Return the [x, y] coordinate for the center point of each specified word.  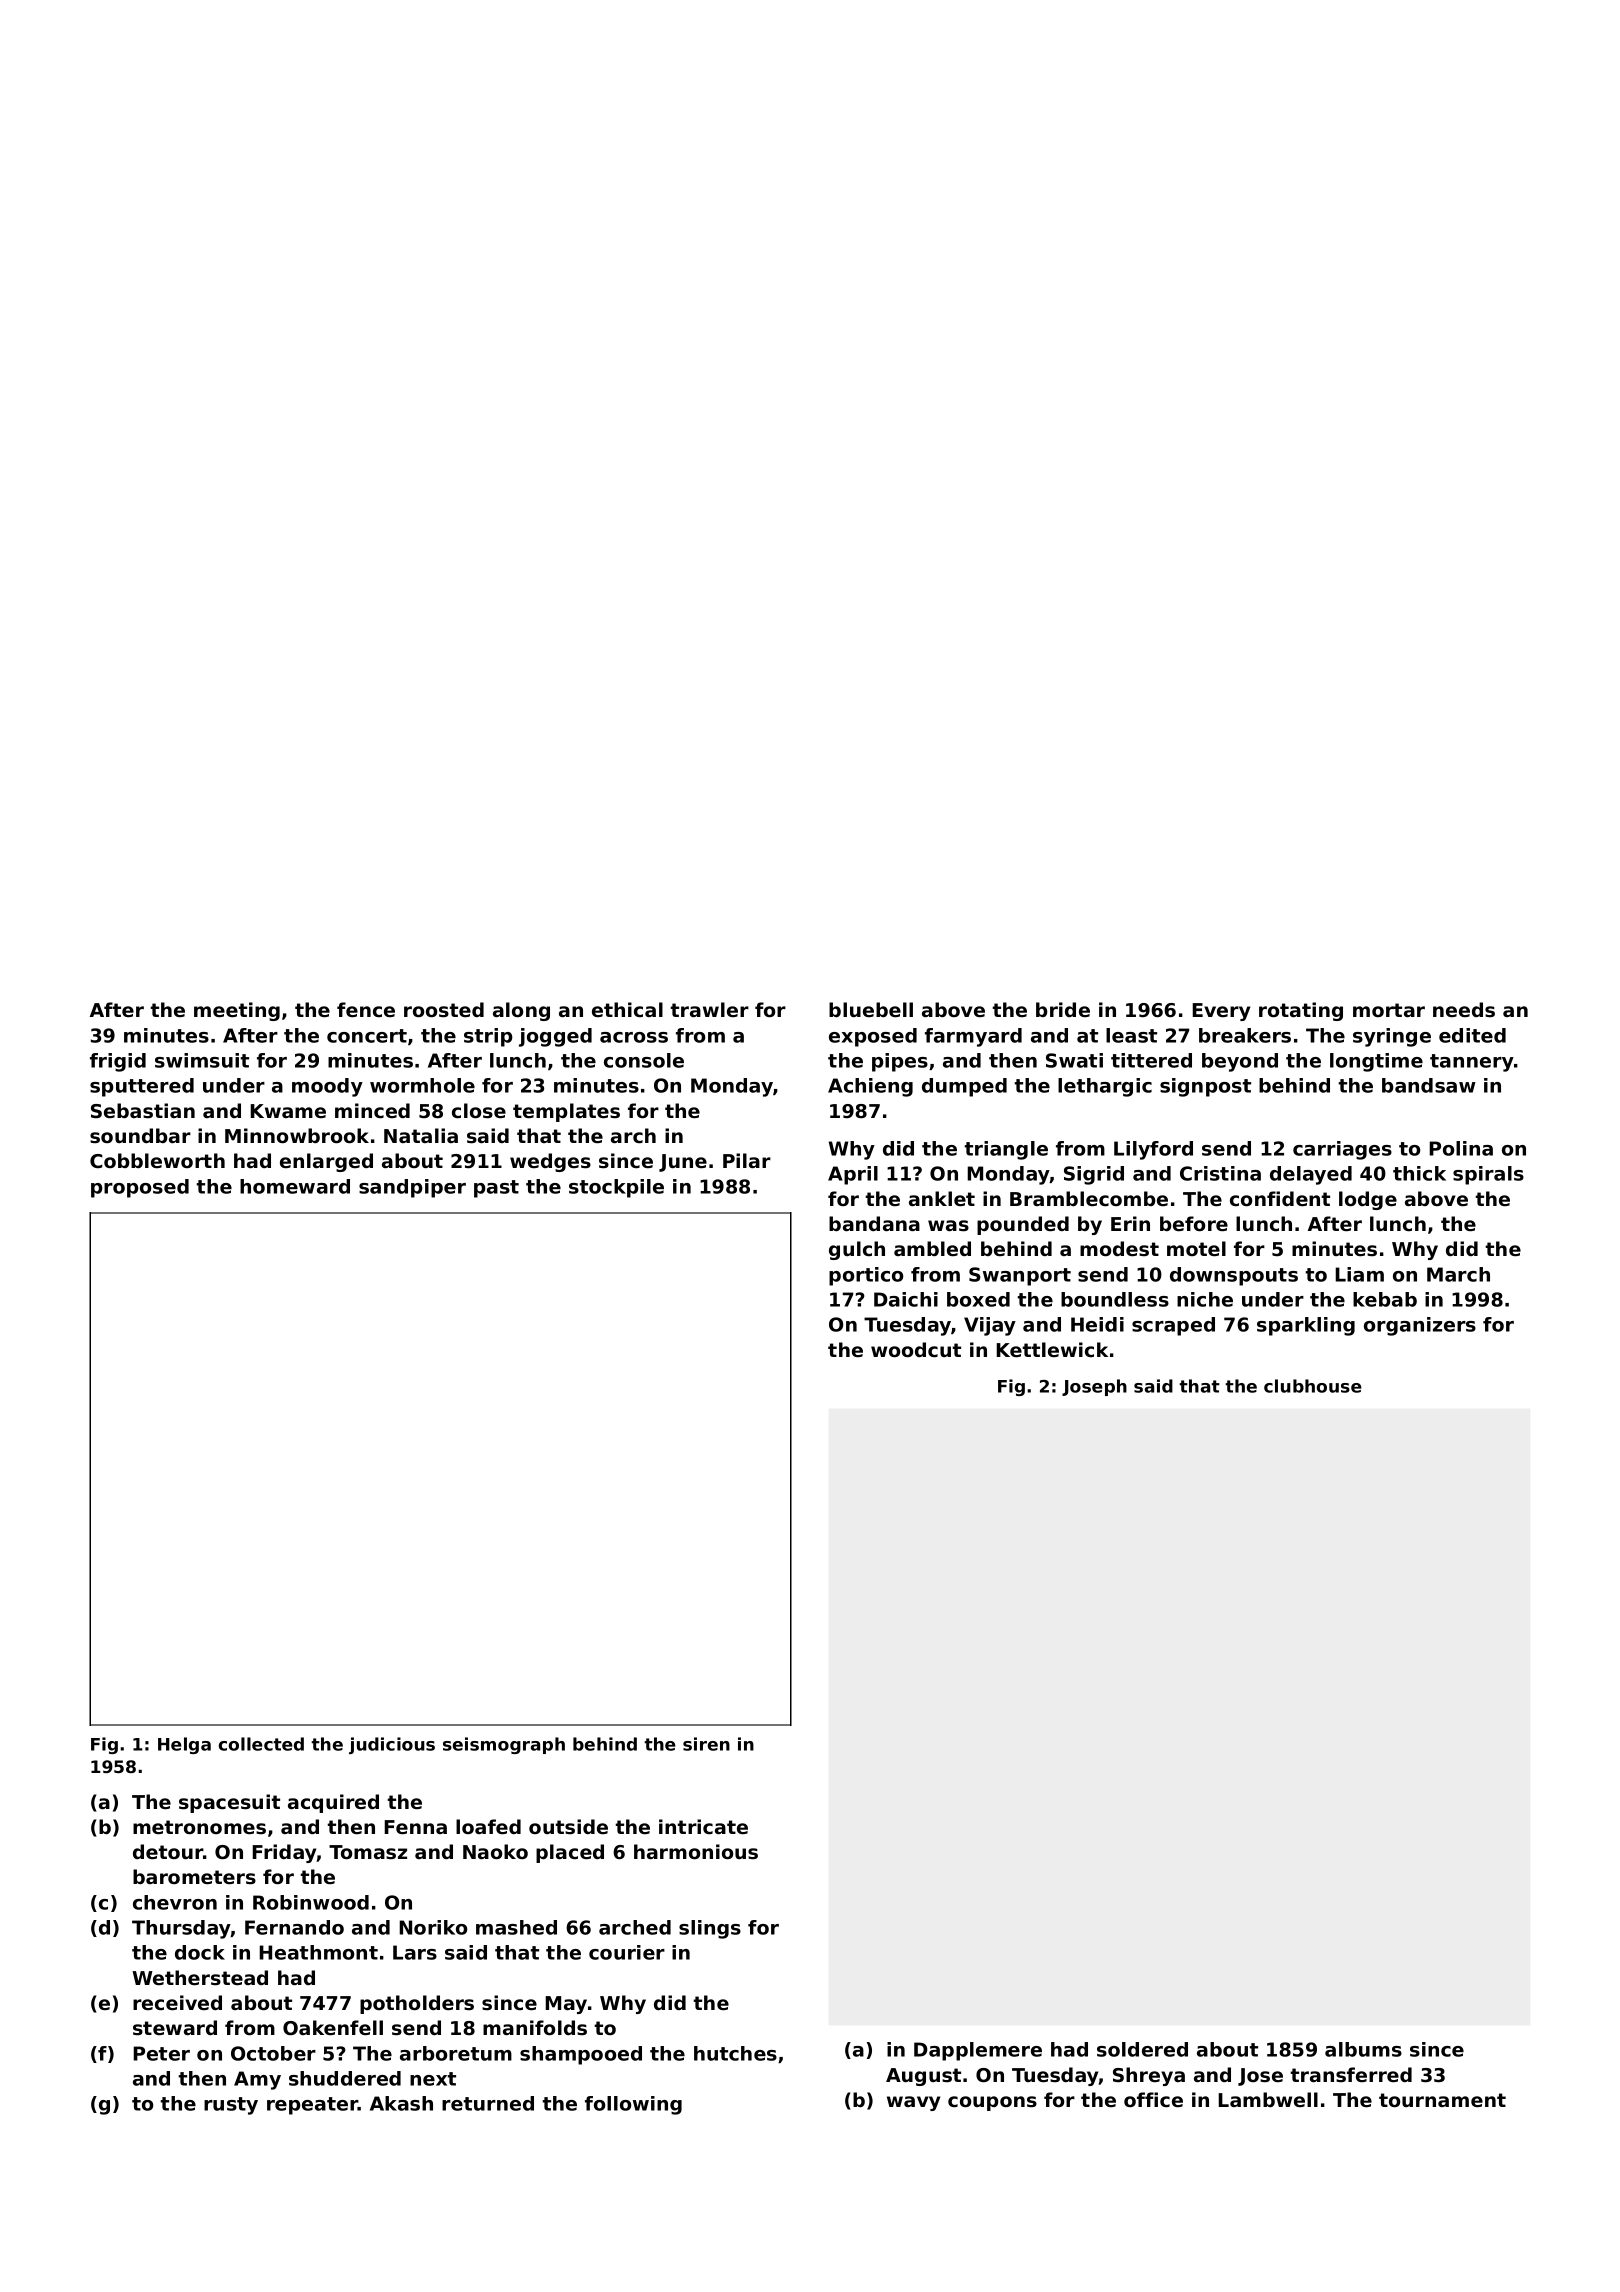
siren [706, 1744]
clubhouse [1313, 1386]
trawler [709, 1009]
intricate [703, 1827]
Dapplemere [978, 2051]
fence [366, 1010]
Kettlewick [1052, 1350]
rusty [231, 2106]
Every [1221, 1012]
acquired [333, 1803]
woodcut [916, 1350]
